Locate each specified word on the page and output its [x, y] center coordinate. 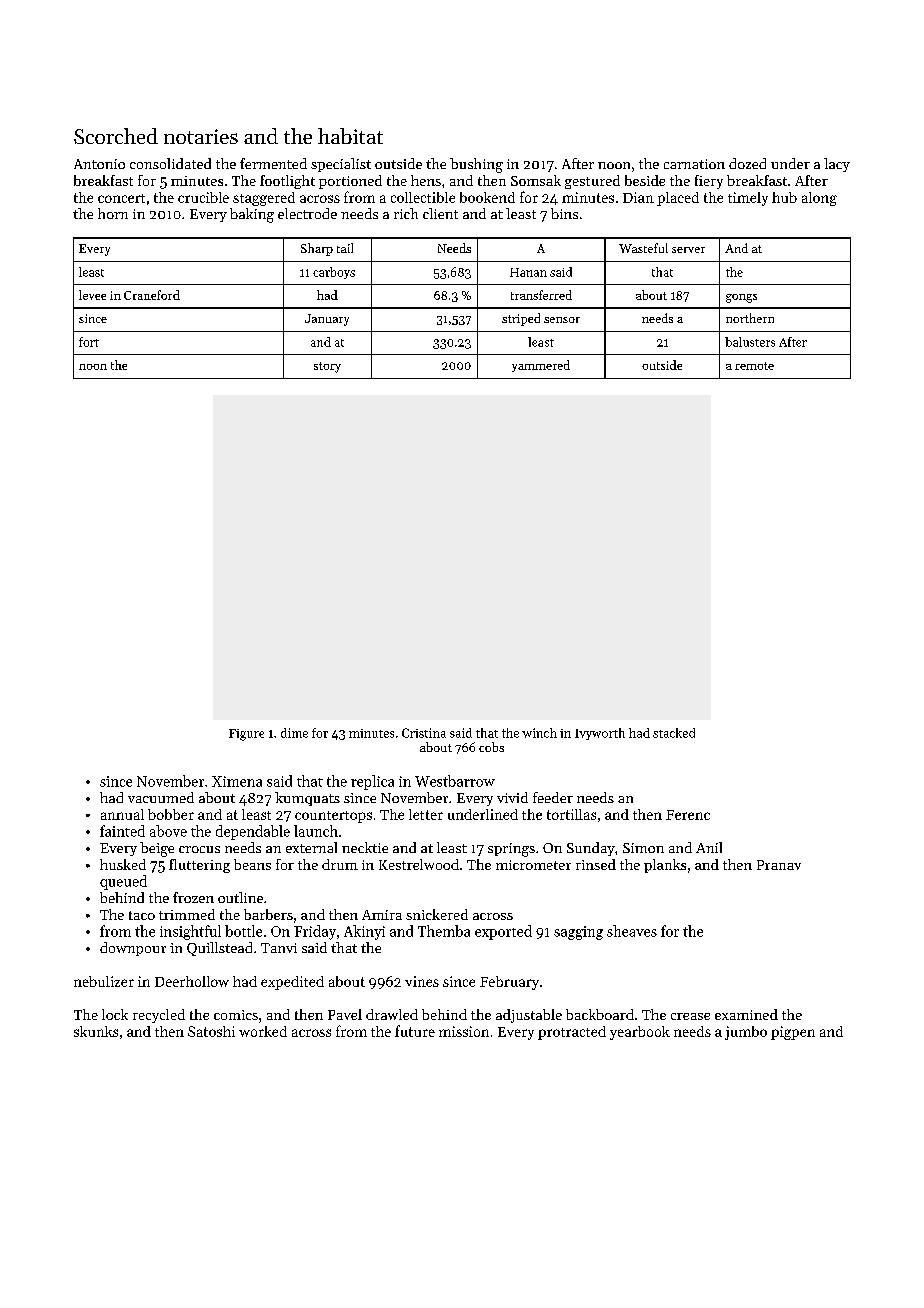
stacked [674, 733]
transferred [541, 295]
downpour [133, 949]
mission [464, 1031]
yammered [541, 366]
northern [750, 318]
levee [92, 295]
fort [89, 342]
